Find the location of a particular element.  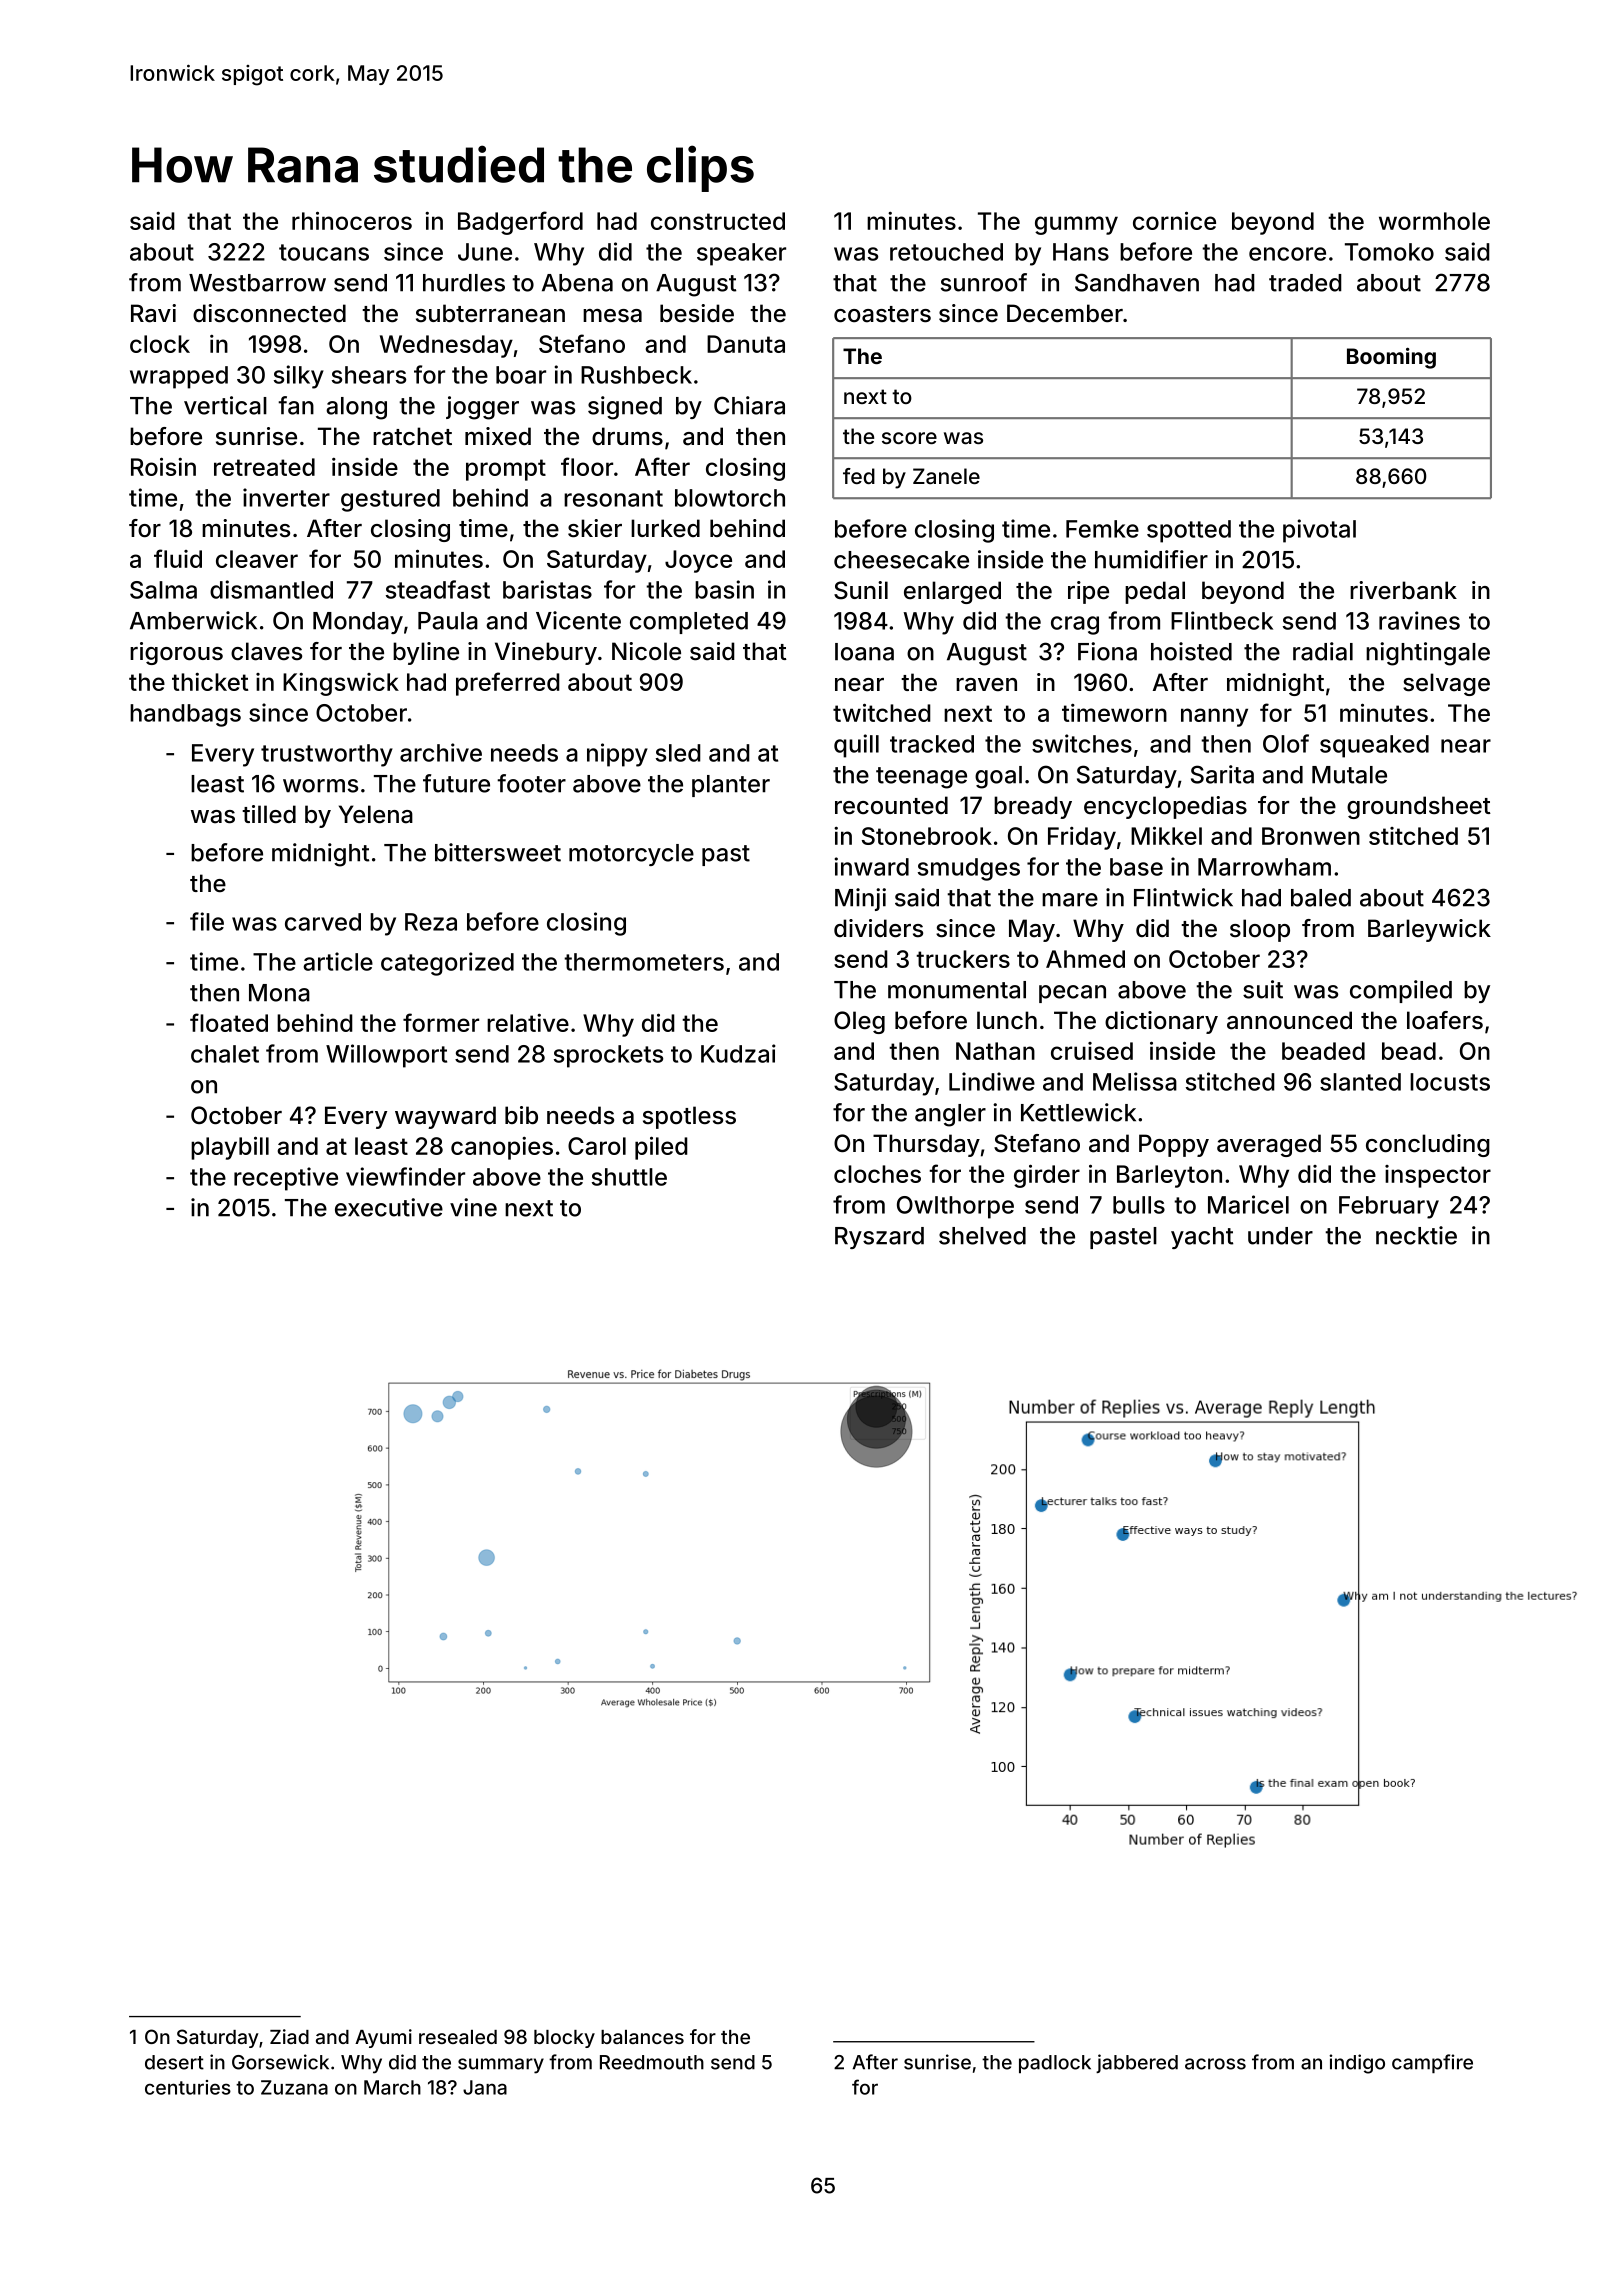

playbill is located at coordinates (230, 1148).
